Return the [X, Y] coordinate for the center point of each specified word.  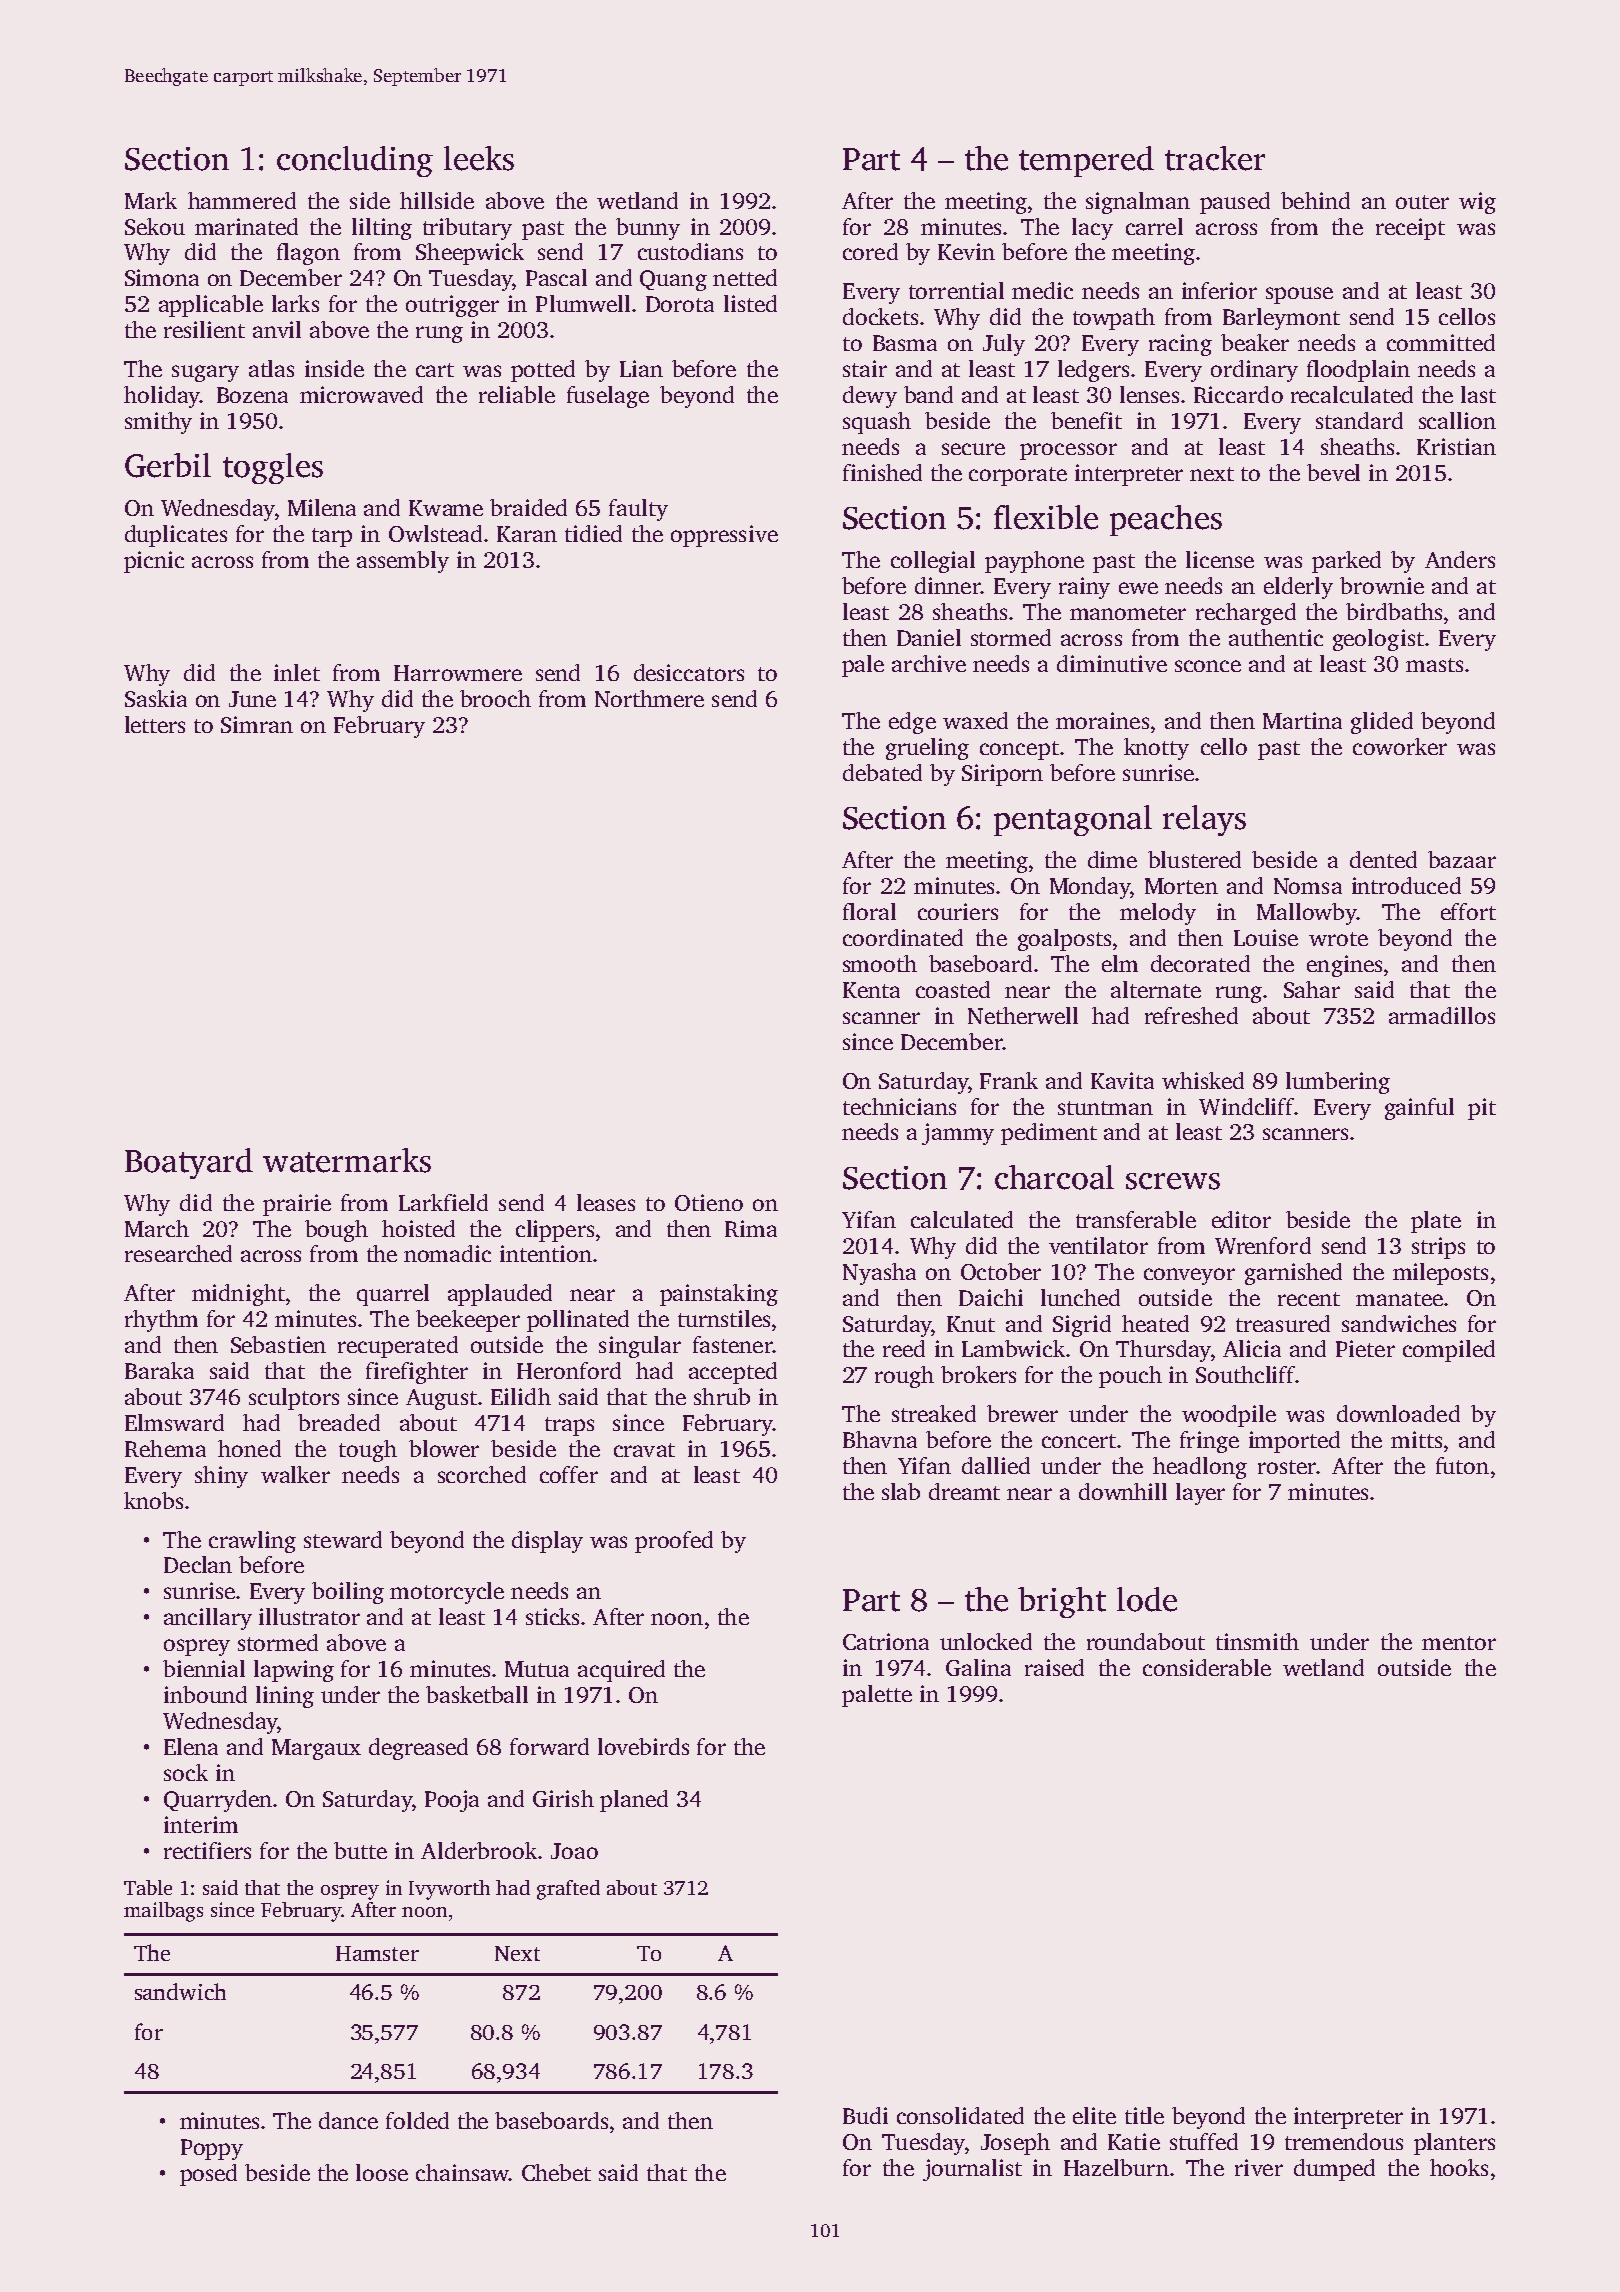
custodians [690, 251]
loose [382, 2172]
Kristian [1456, 446]
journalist [972, 2170]
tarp [332, 537]
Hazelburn [1116, 2167]
